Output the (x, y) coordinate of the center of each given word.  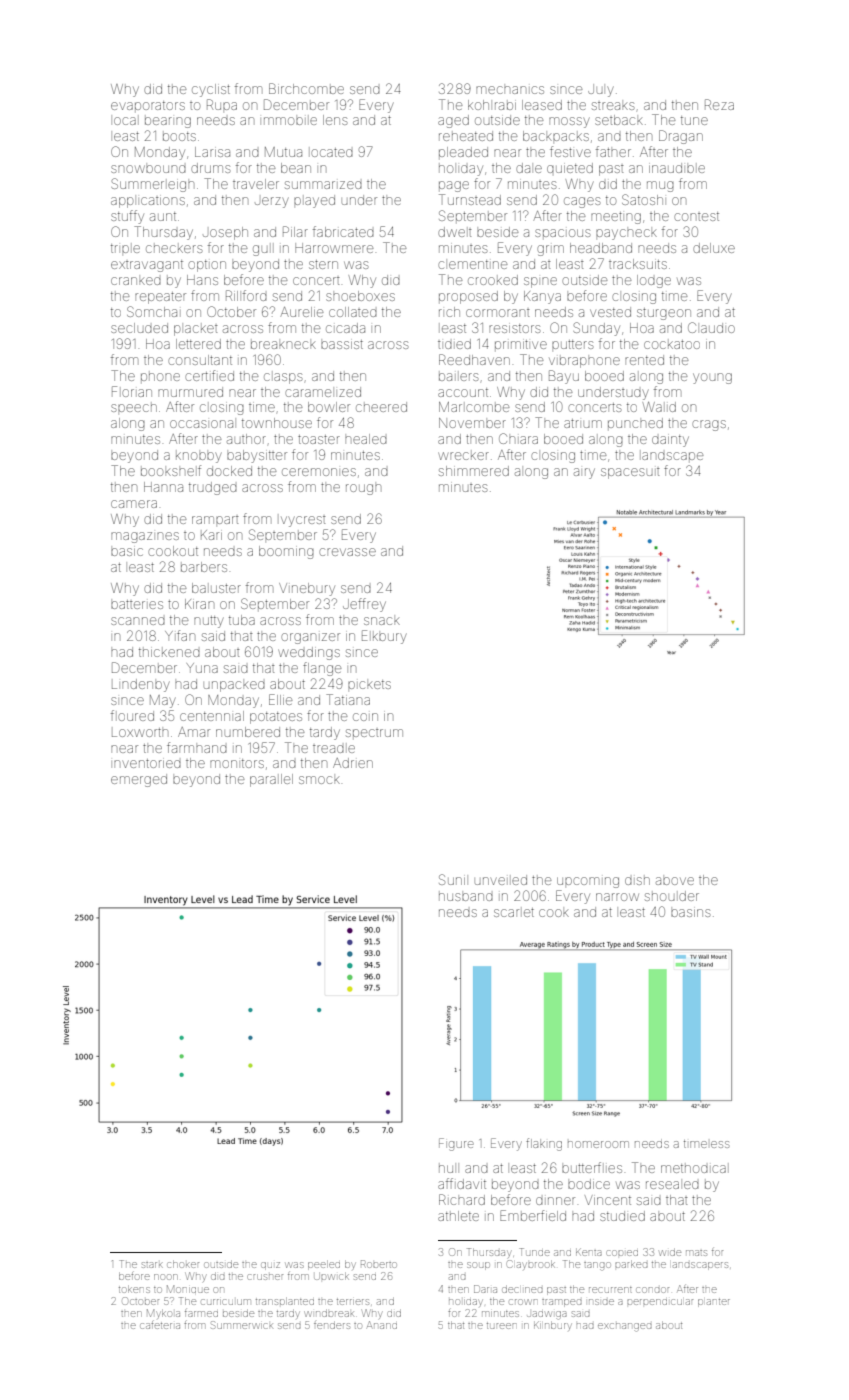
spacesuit (630, 473)
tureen (501, 1326)
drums (210, 168)
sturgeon (664, 314)
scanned (138, 621)
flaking (544, 1144)
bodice (589, 1184)
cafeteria (160, 1325)
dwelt (455, 232)
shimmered (474, 471)
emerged (139, 780)
